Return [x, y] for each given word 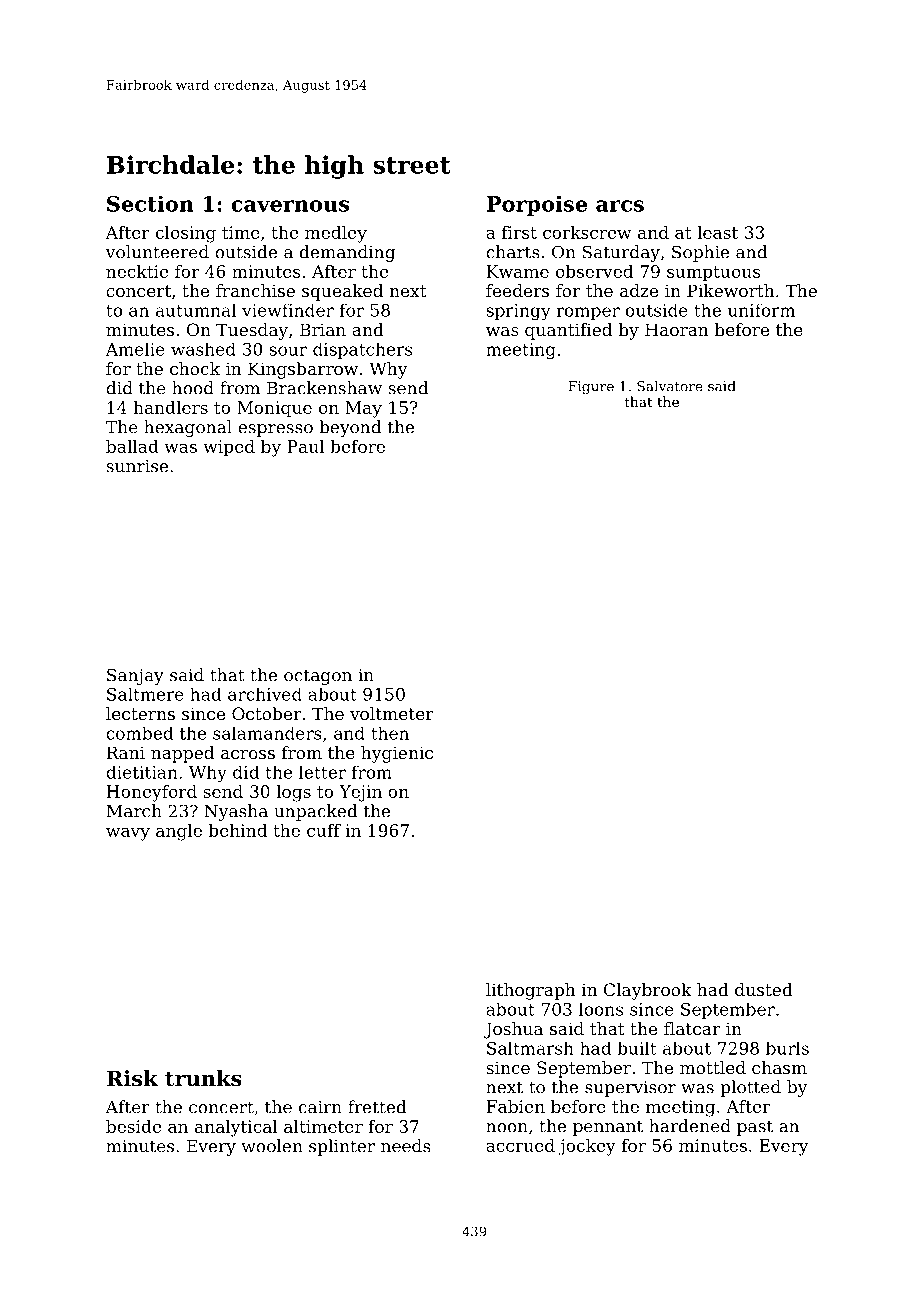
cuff [324, 830]
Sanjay [135, 676]
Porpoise [537, 206]
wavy [128, 834]
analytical [236, 1128]
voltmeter [392, 713]
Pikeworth [730, 290]
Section [150, 204]
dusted [764, 989]
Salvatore [670, 386]
